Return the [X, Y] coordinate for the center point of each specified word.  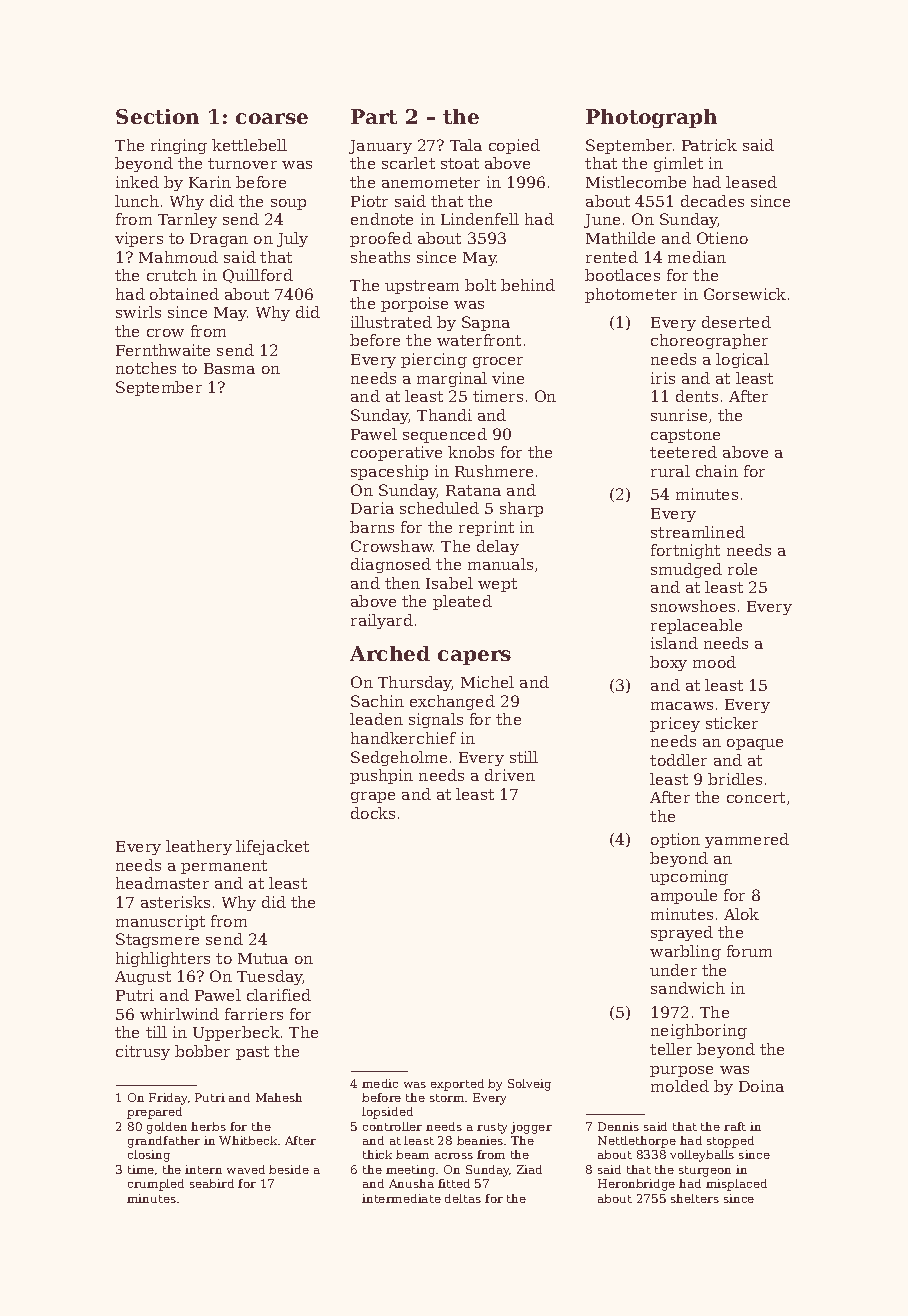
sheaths [380, 257]
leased [751, 182]
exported [457, 1085]
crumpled [156, 1185]
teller [671, 1049]
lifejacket [272, 847]
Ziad [529, 1169]
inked [137, 182]
